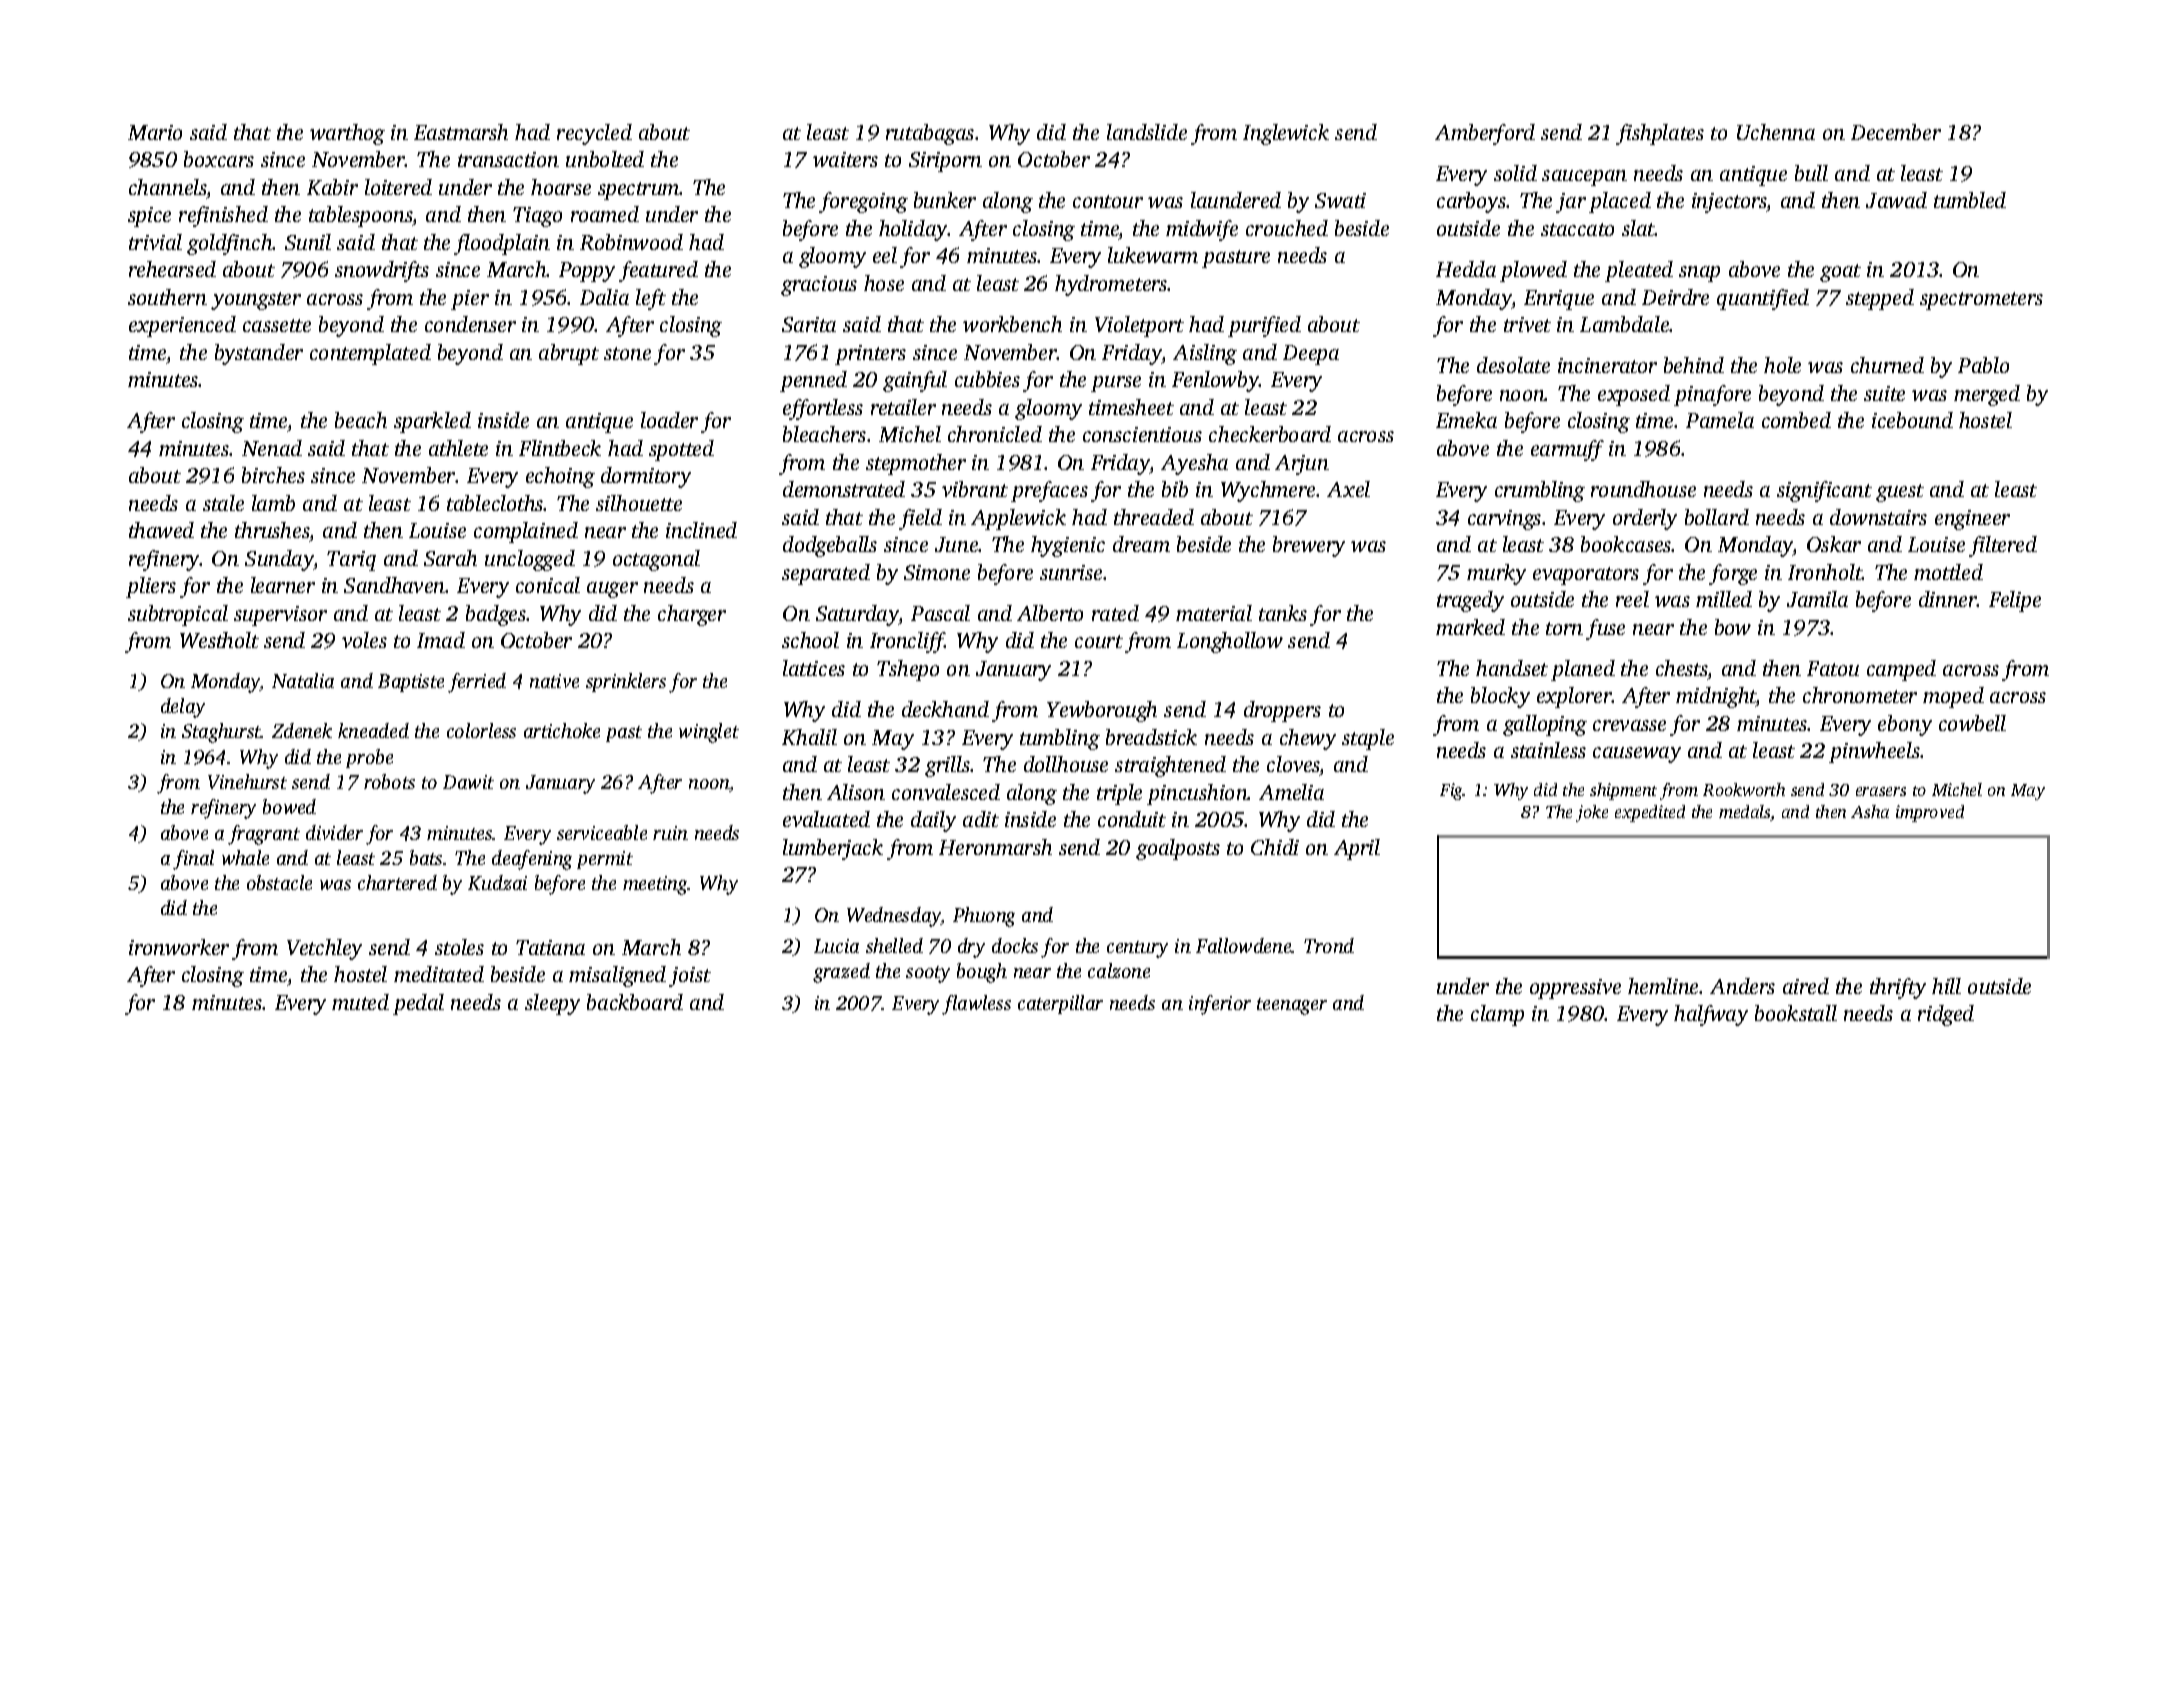 This screenshot has height=1683, width=2178. I want to click on lumberjack, so click(833, 849).
